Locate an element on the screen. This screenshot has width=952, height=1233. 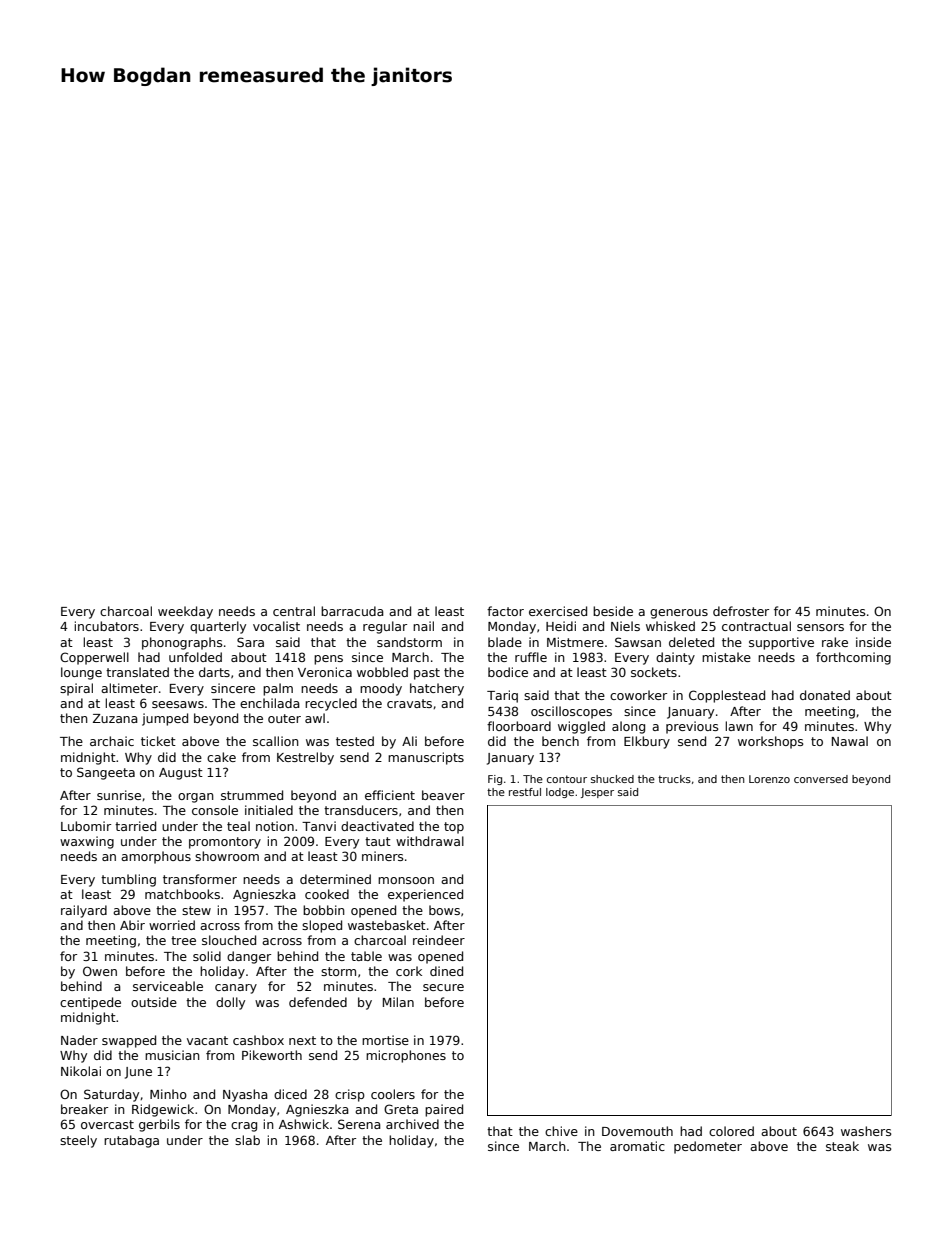
paired is located at coordinates (444, 1110).
